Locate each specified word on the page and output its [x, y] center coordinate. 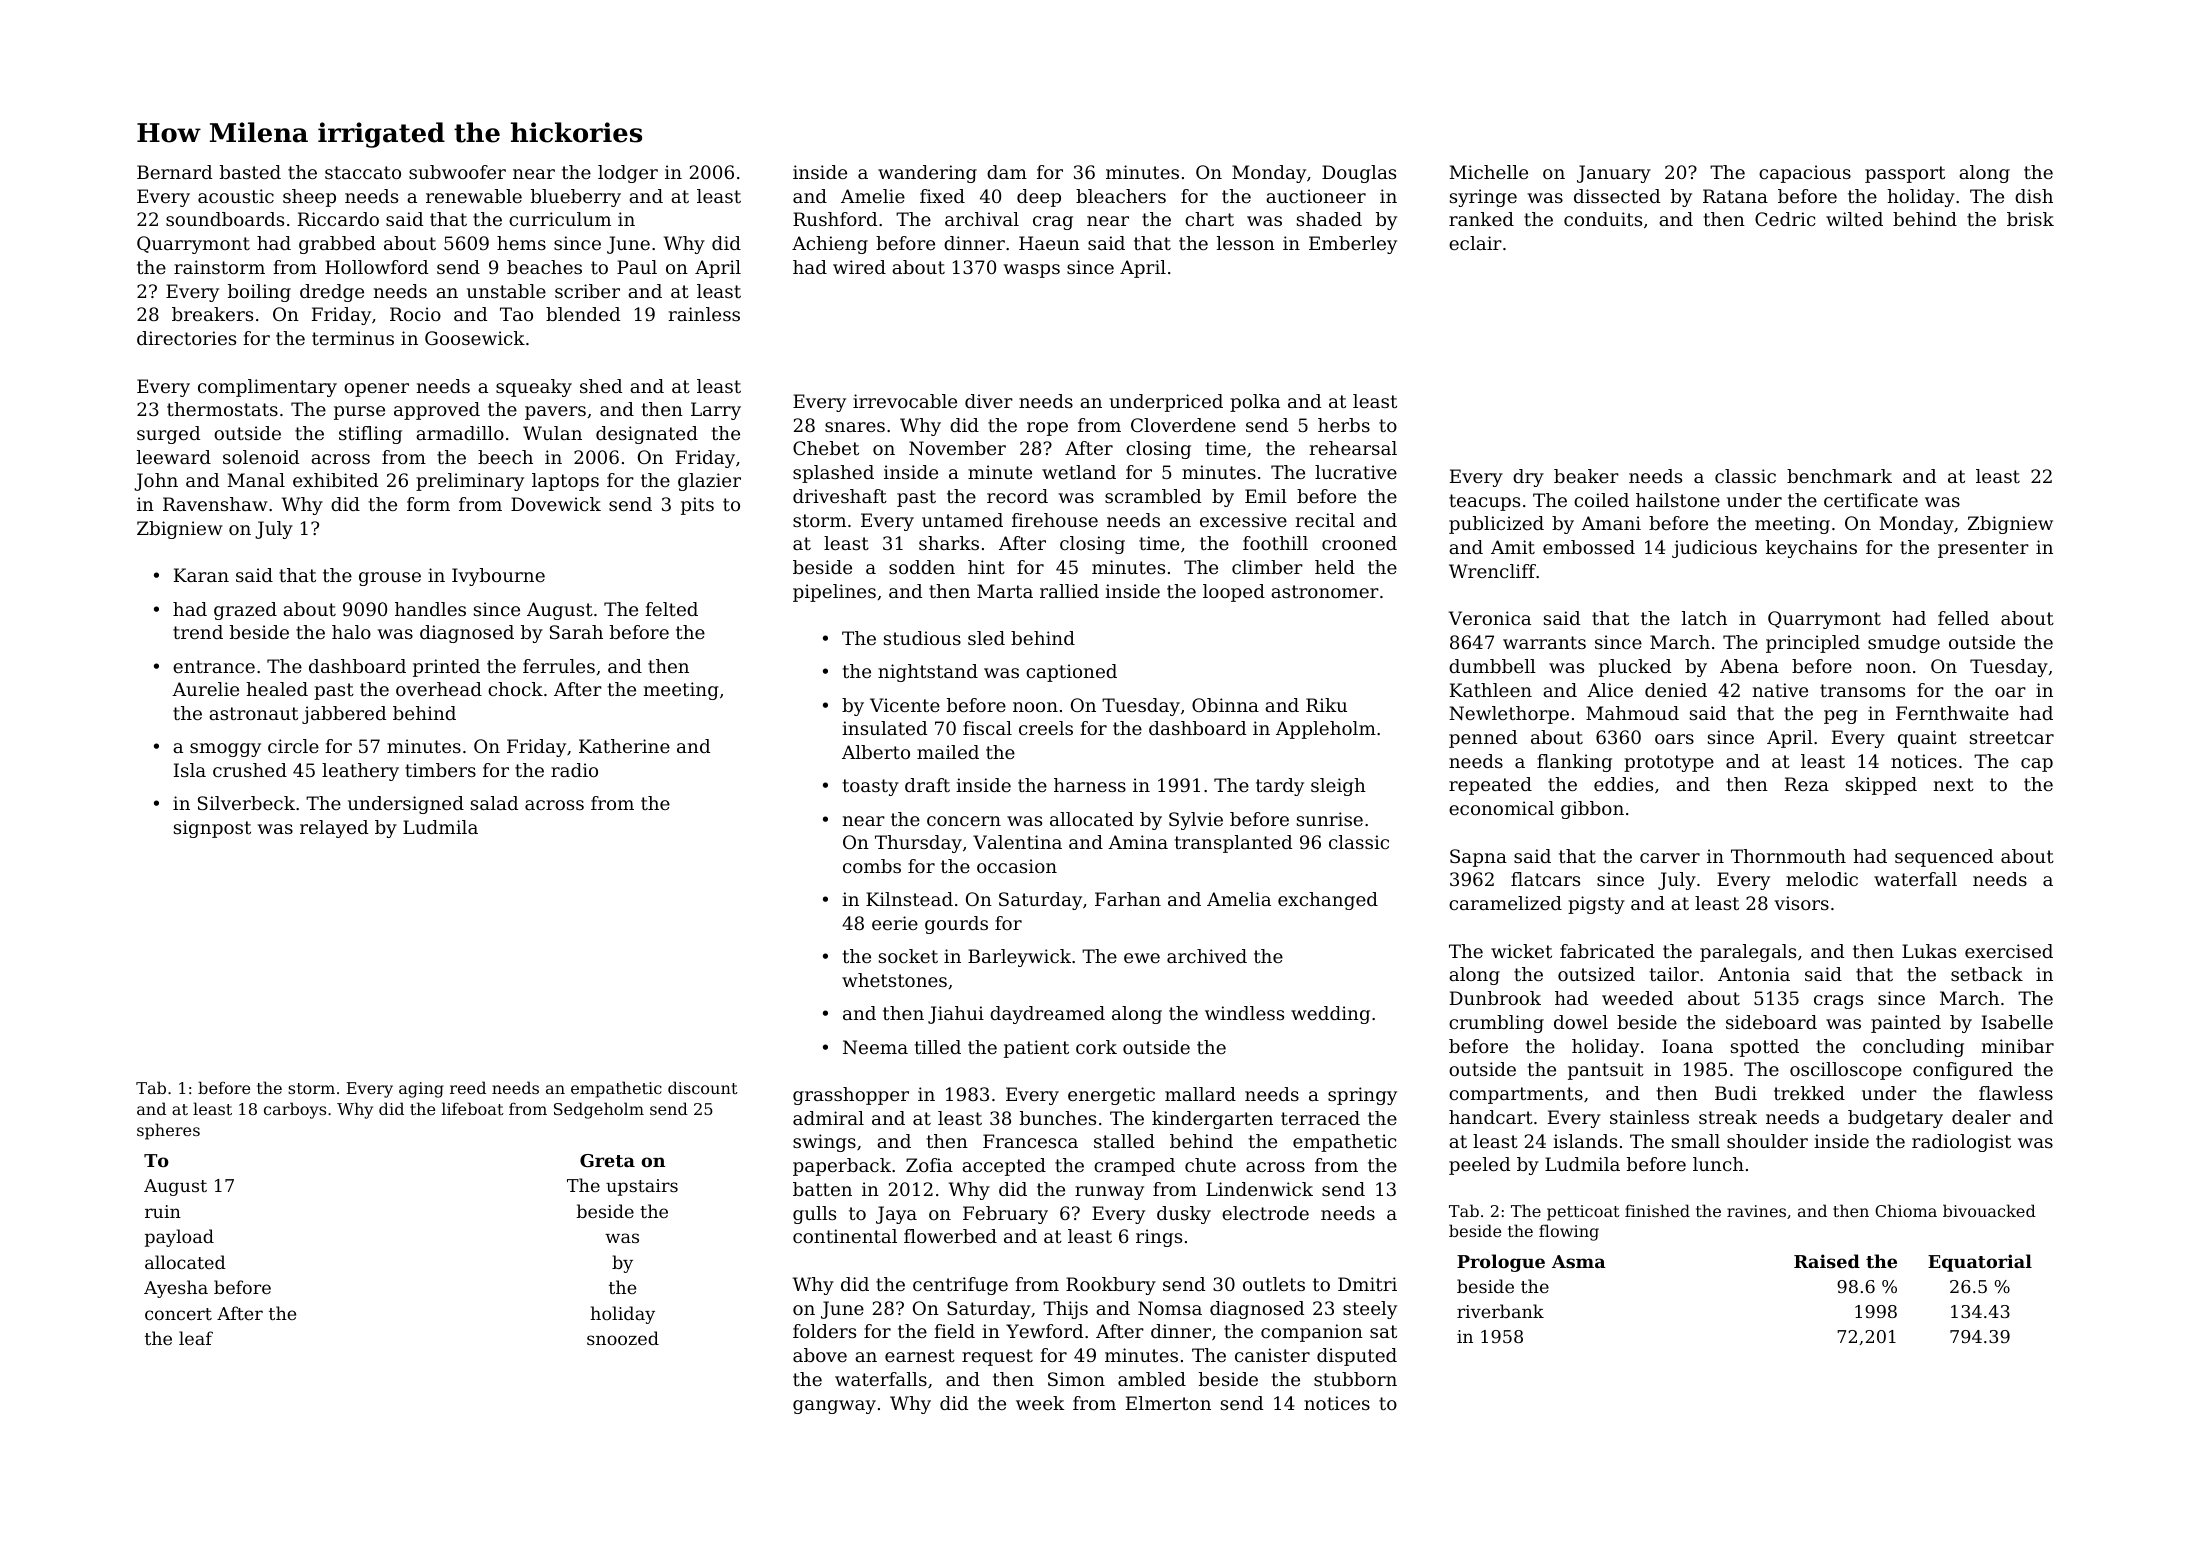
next [1954, 784]
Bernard [174, 172]
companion [1312, 1333]
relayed [334, 829]
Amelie [873, 196]
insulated [884, 728]
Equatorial [1980, 1263]
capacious [1805, 174]
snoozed [623, 1338]
